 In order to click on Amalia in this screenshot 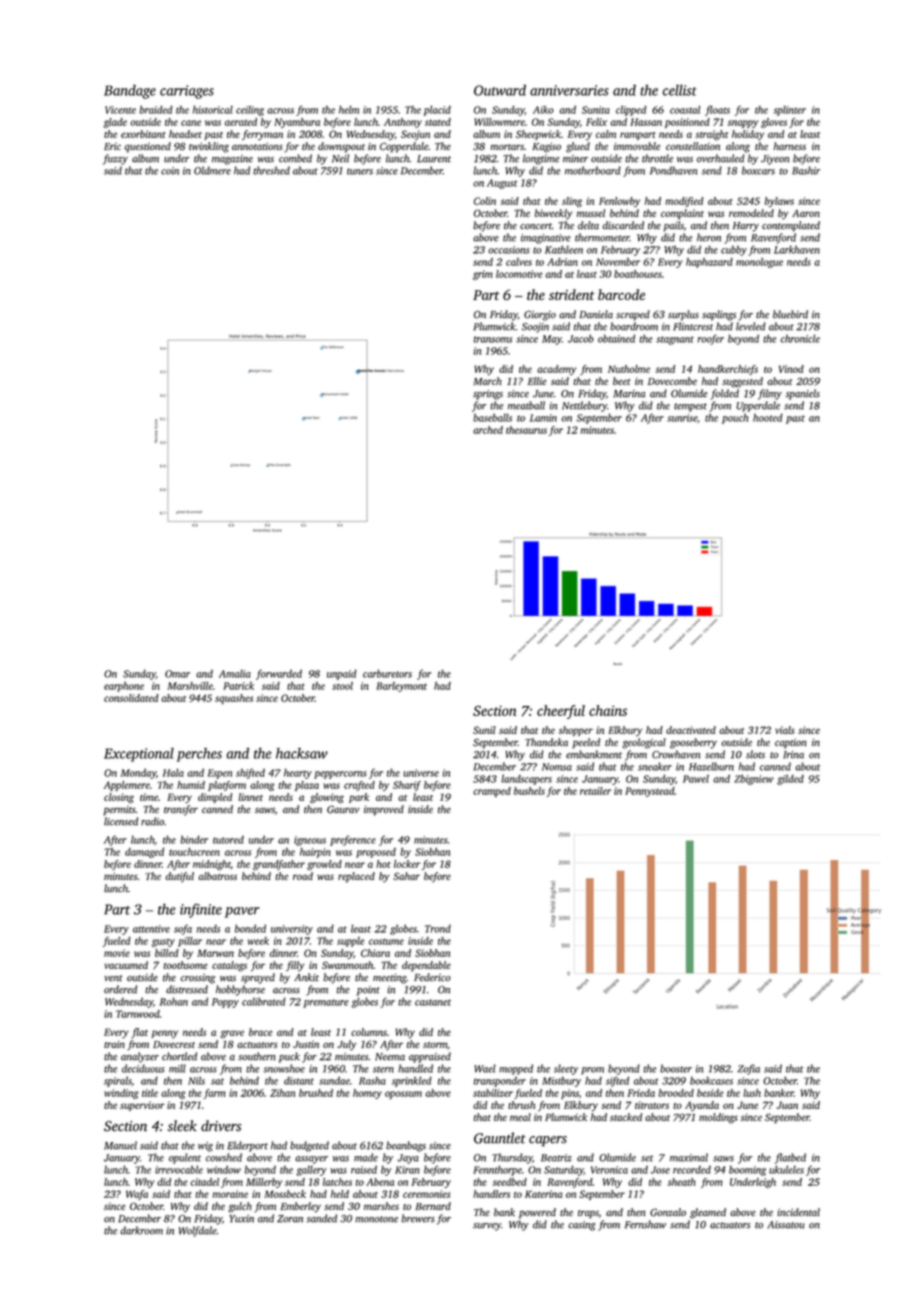, I will do `click(235, 673)`.
